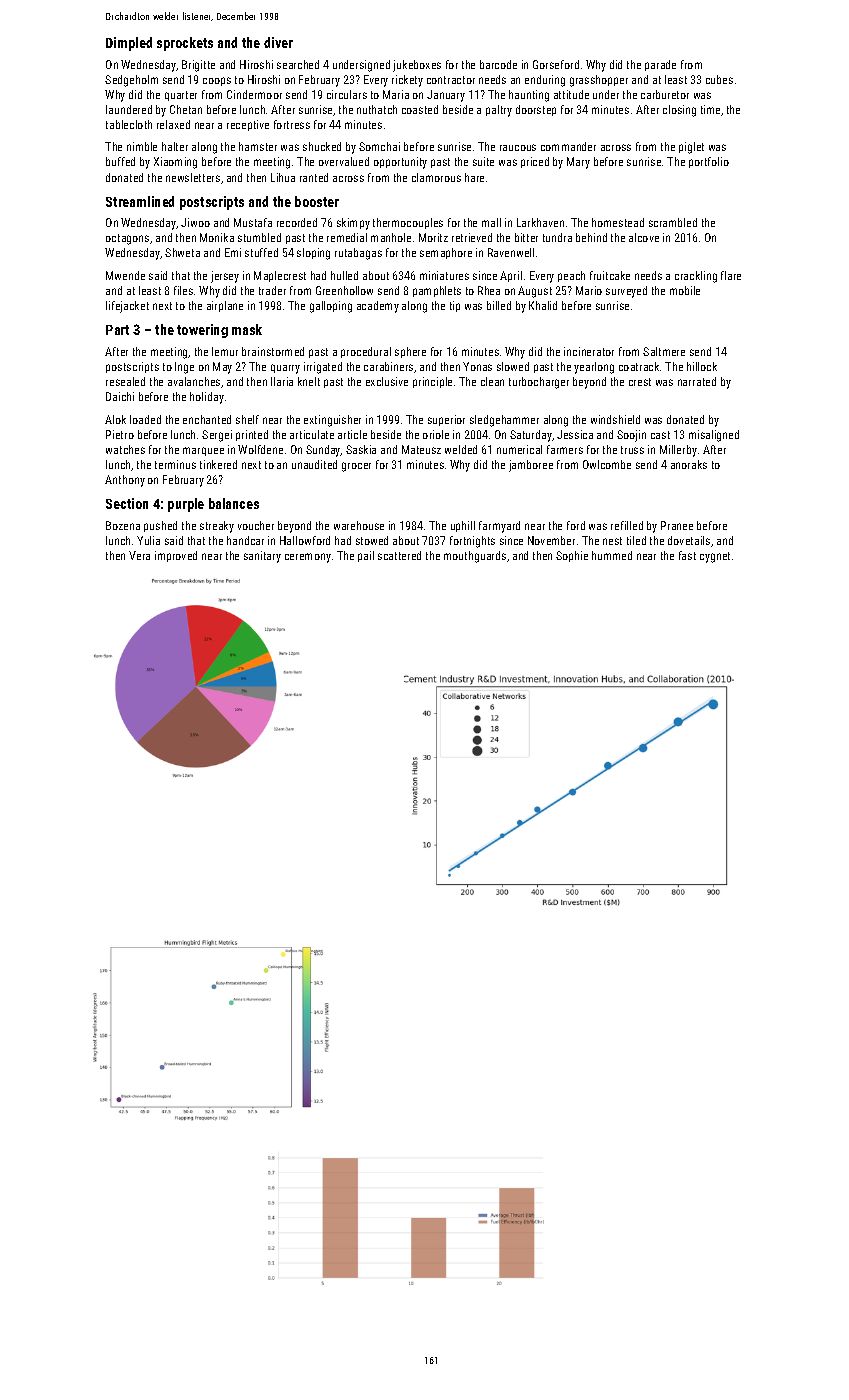  I want to click on piglet, so click(691, 148).
